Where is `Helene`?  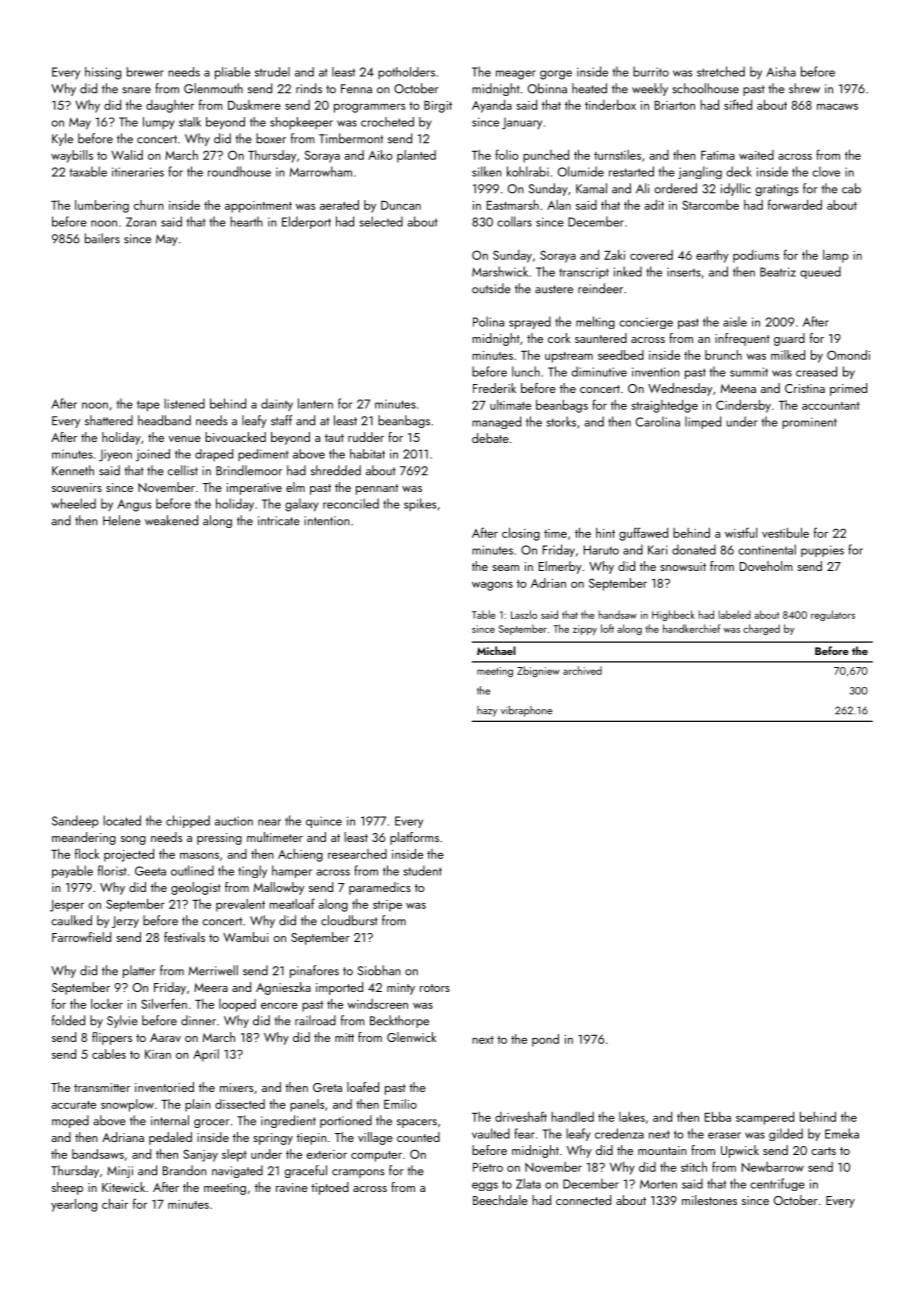
Helene is located at coordinates (122, 520).
